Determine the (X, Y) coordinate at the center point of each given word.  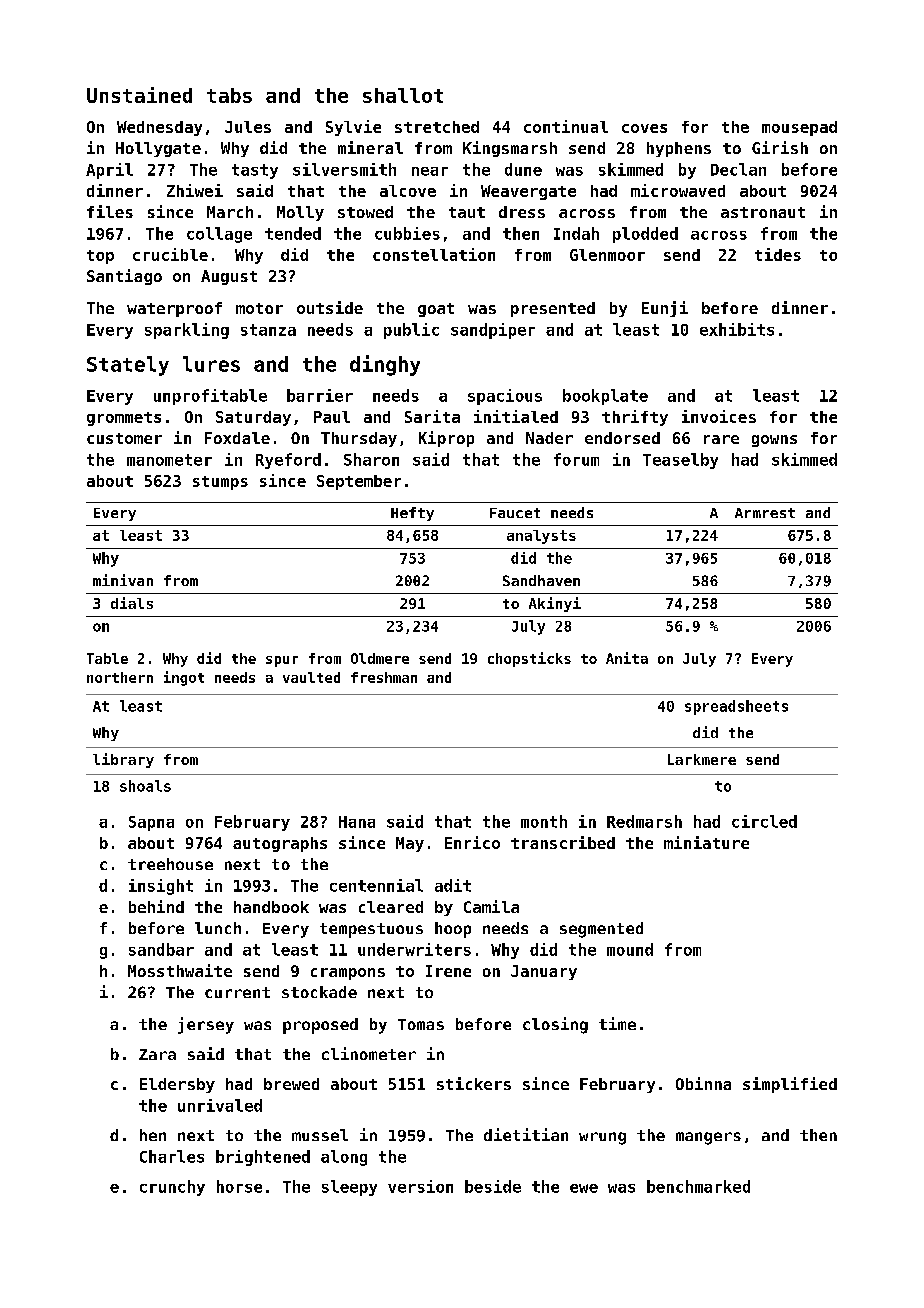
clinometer (369, 1053)
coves (644, 128)
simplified (790, 1085)
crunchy (172, 1188)
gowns (774, 441)
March (230, 212)
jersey (206, 1025)
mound (630, 949)
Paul (332, 417)
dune (523, 169)
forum (576, 459)
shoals (145, 786)
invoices (719, 416)
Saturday (253, 418)
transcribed (563, 842)
